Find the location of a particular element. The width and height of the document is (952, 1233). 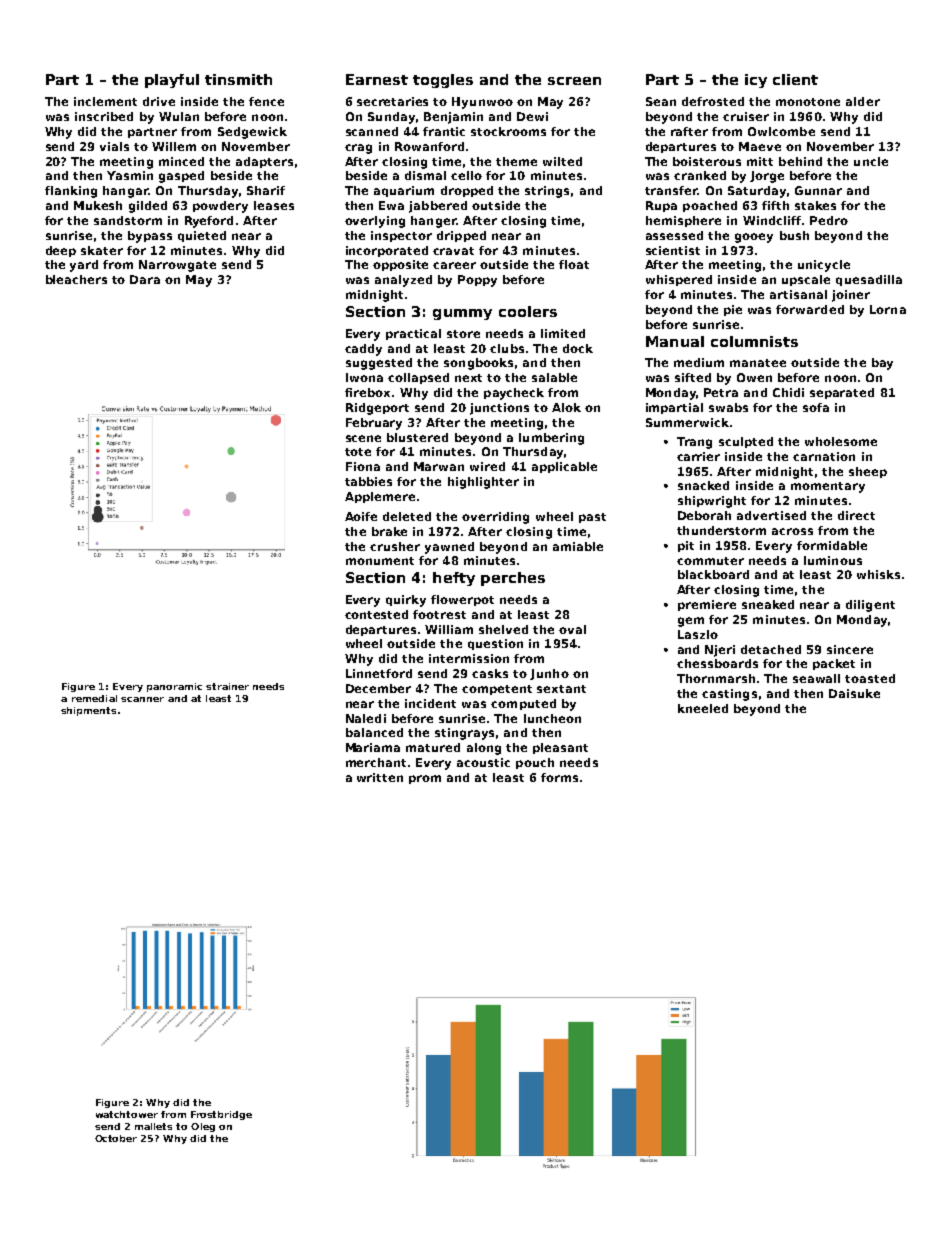

whisks is located at coordinates (878, 574).
